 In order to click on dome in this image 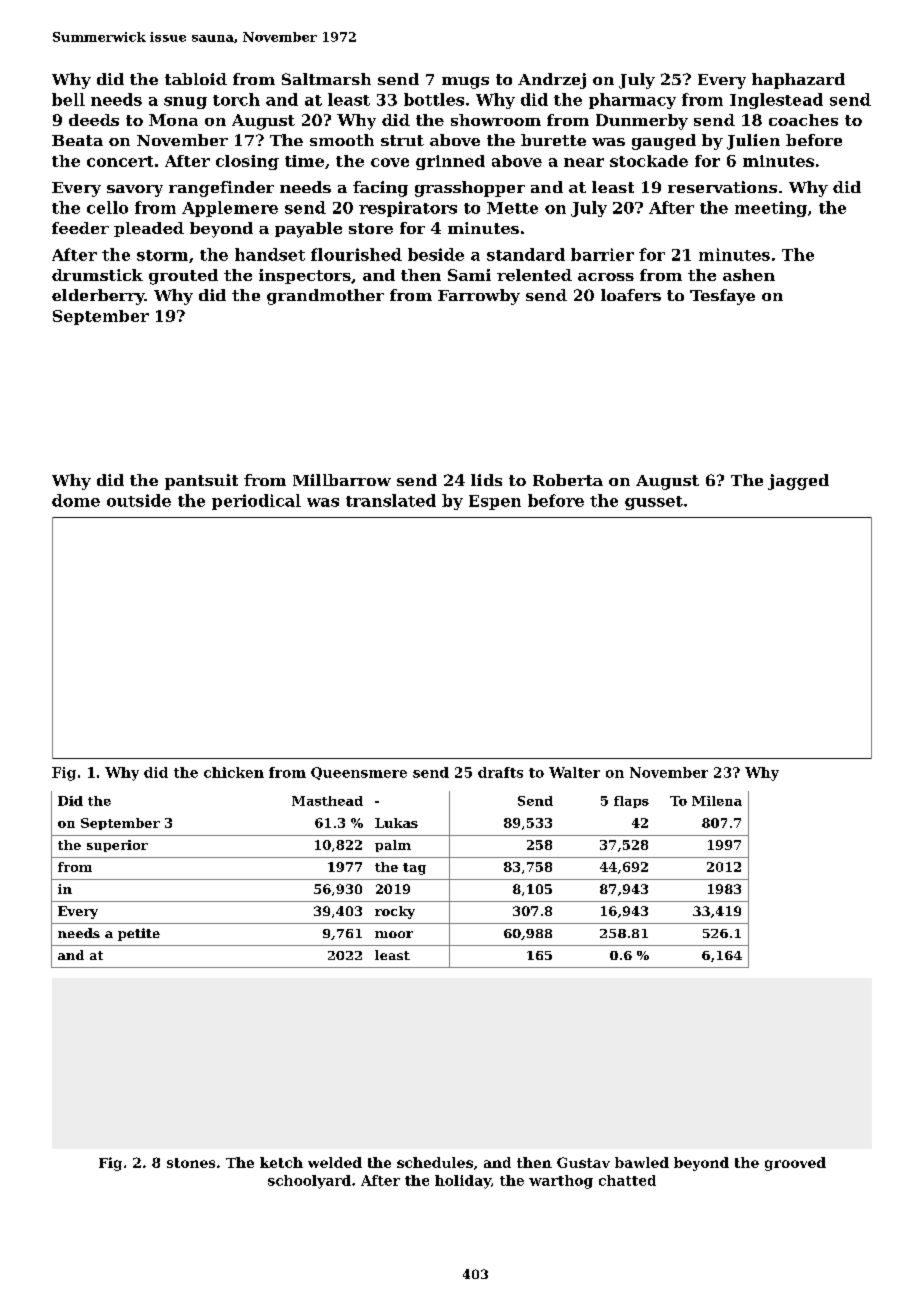, I will do `click(76, 500)`.
